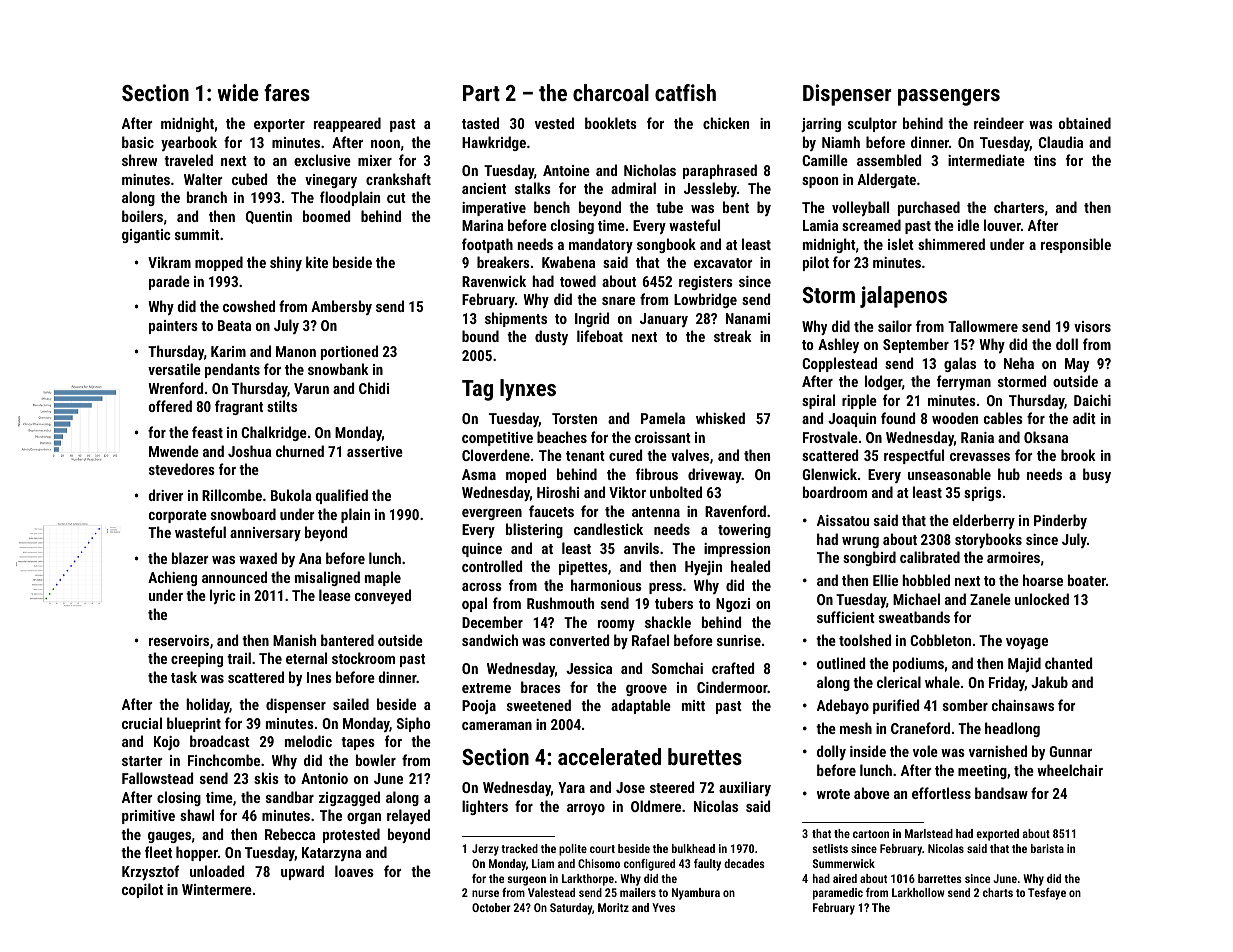 The height and width of the document is (952, 1233). What do you see at coordinates (1087, 580) in the document?
I see `boater` at bounding box center [1087, 580].
